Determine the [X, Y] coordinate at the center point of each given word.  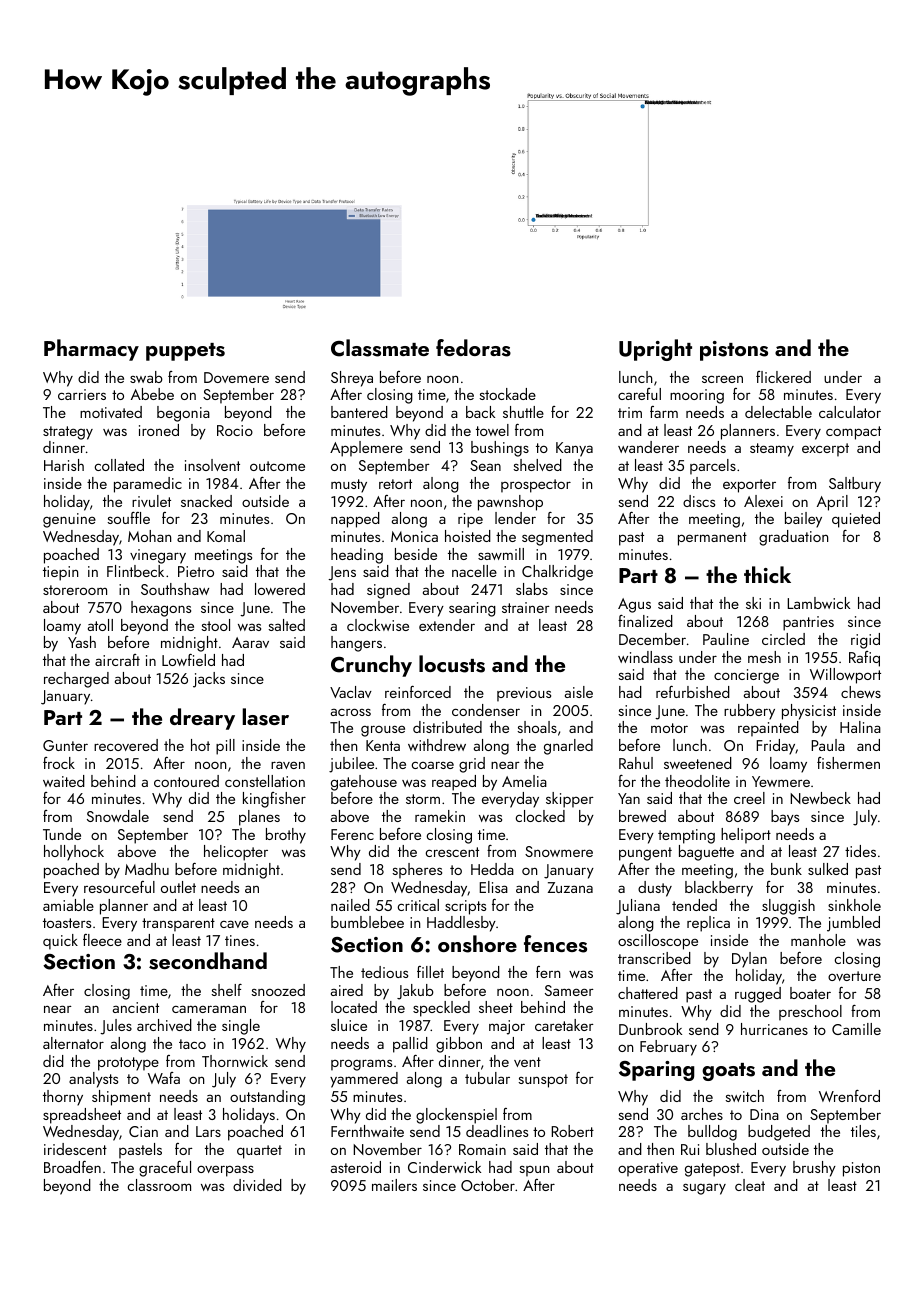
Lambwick [818, 603]
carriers [82, 394]
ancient [136, 1007]
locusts [452, 664]
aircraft [117, 660]
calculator [850, 412]
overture [854, 976]
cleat [750, 1185]
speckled [441, 1009]
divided [257, 1185]
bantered [359, 412]
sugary [704, 1189]
